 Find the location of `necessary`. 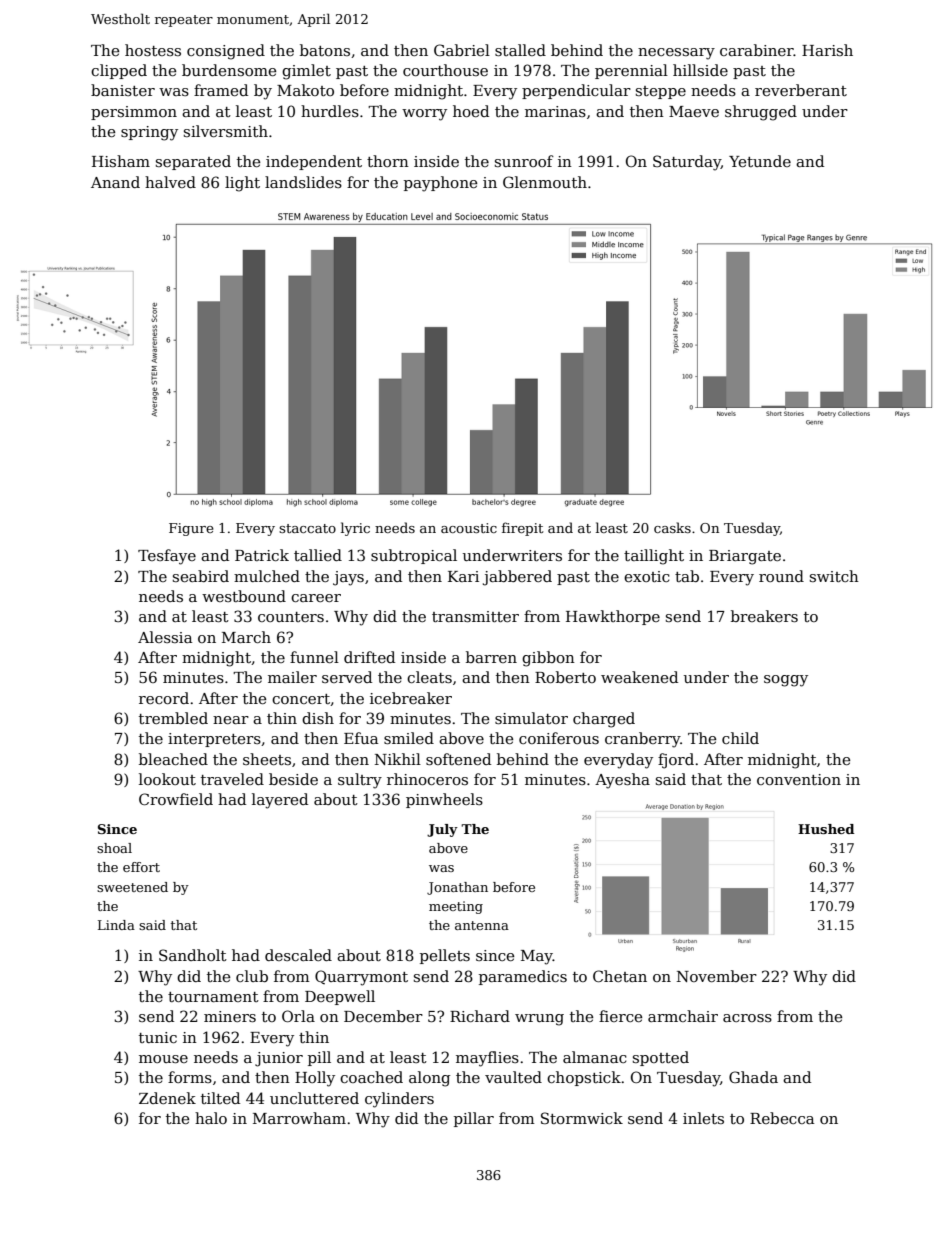

necessary is located at coordinates (676, 54).
